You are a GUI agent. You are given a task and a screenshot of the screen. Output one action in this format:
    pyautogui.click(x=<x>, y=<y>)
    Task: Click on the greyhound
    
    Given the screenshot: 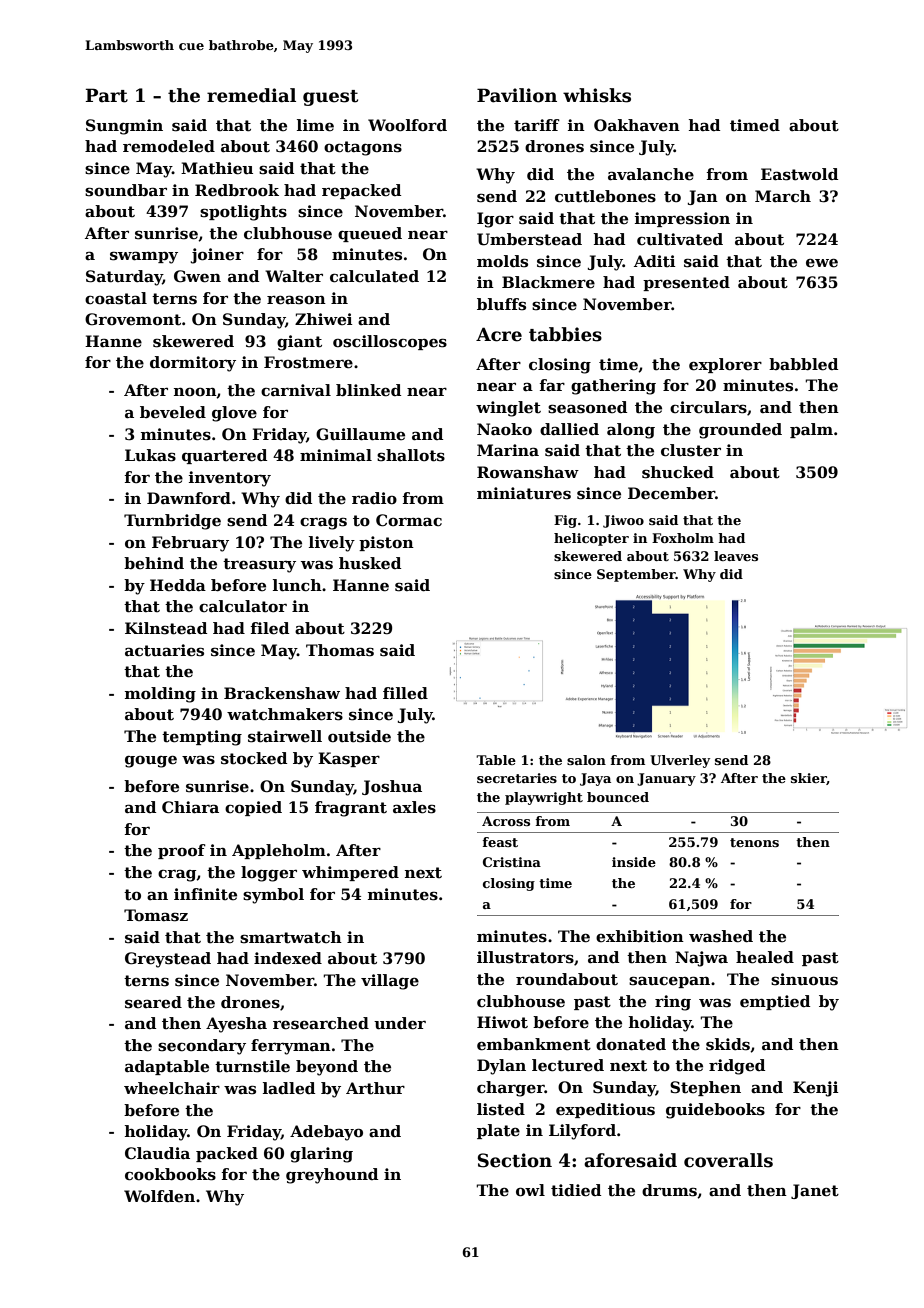 What is the action you would take?
    pyautogui.click(x=332, y=1176)
